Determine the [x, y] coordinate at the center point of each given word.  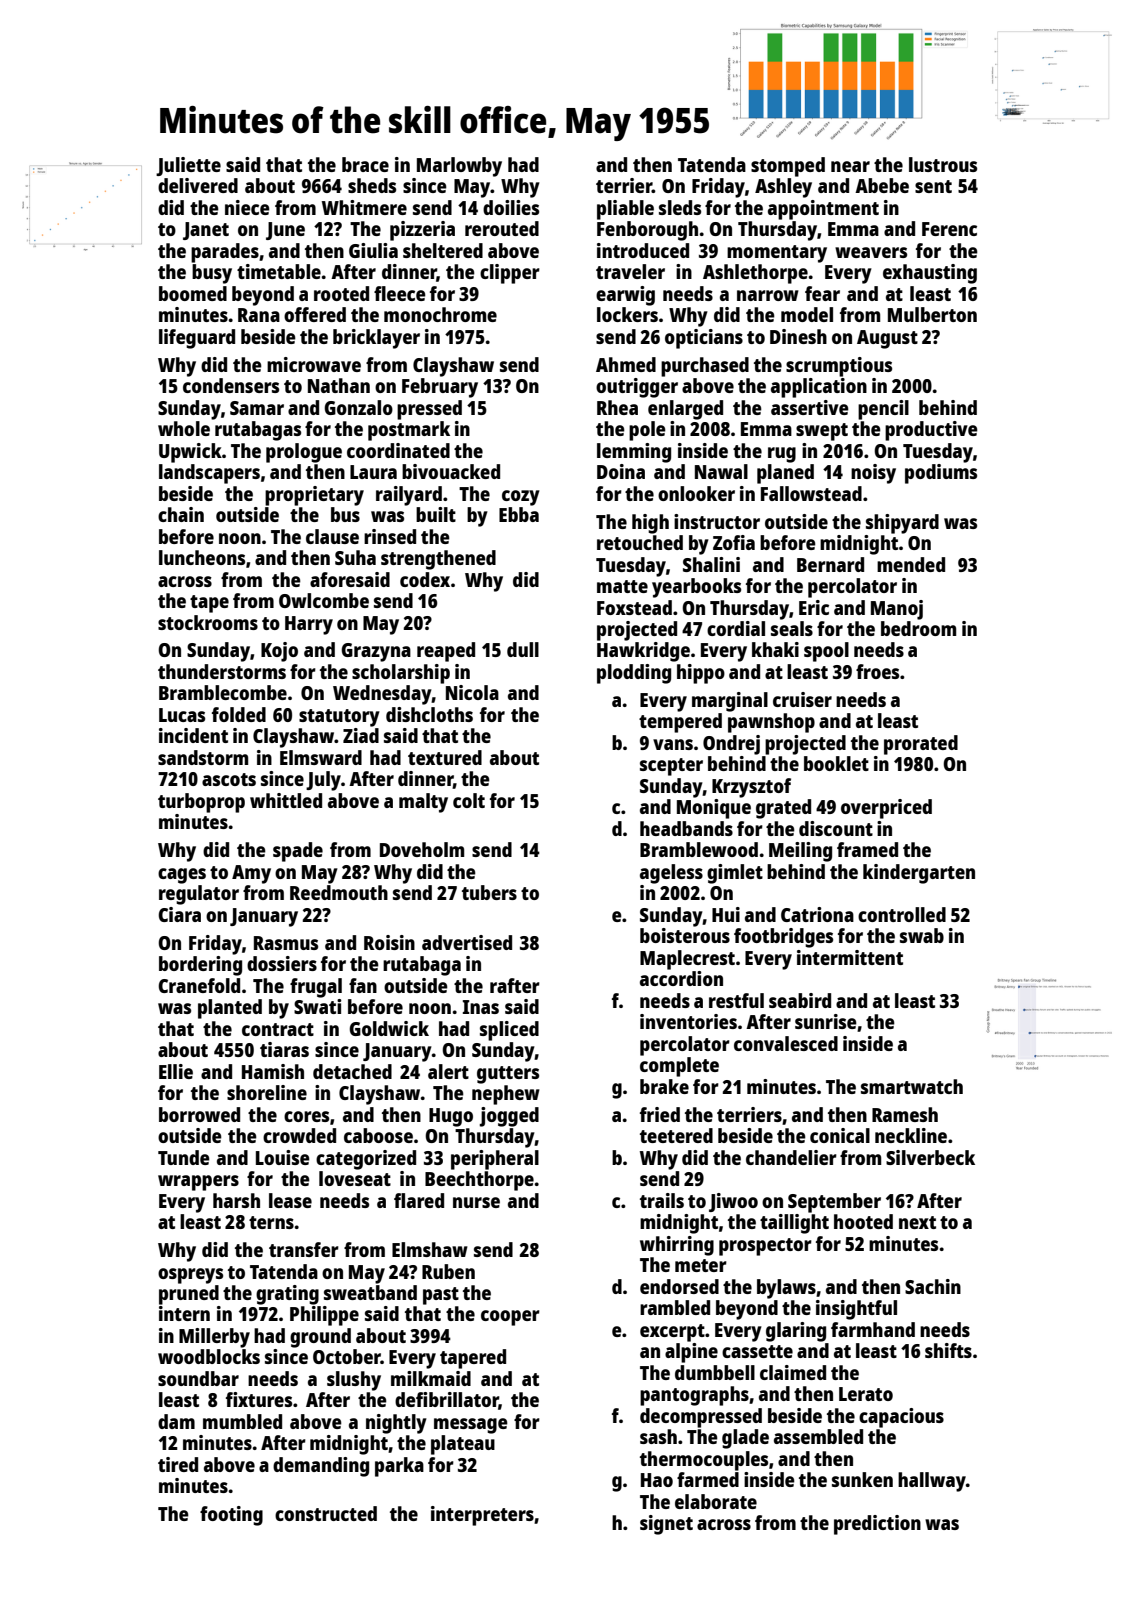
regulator [199, 895]
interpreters [482, 1516]
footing [231, 1516]
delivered [198, 185]
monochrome [440, 314]
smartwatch [912, 1086]
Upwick [190, 453]
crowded [299, 1135]
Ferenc [949, 229]
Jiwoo [733, 1202]
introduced [643, 250]
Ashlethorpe [755, 274]
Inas [481, 1007]
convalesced [786, 1043]
